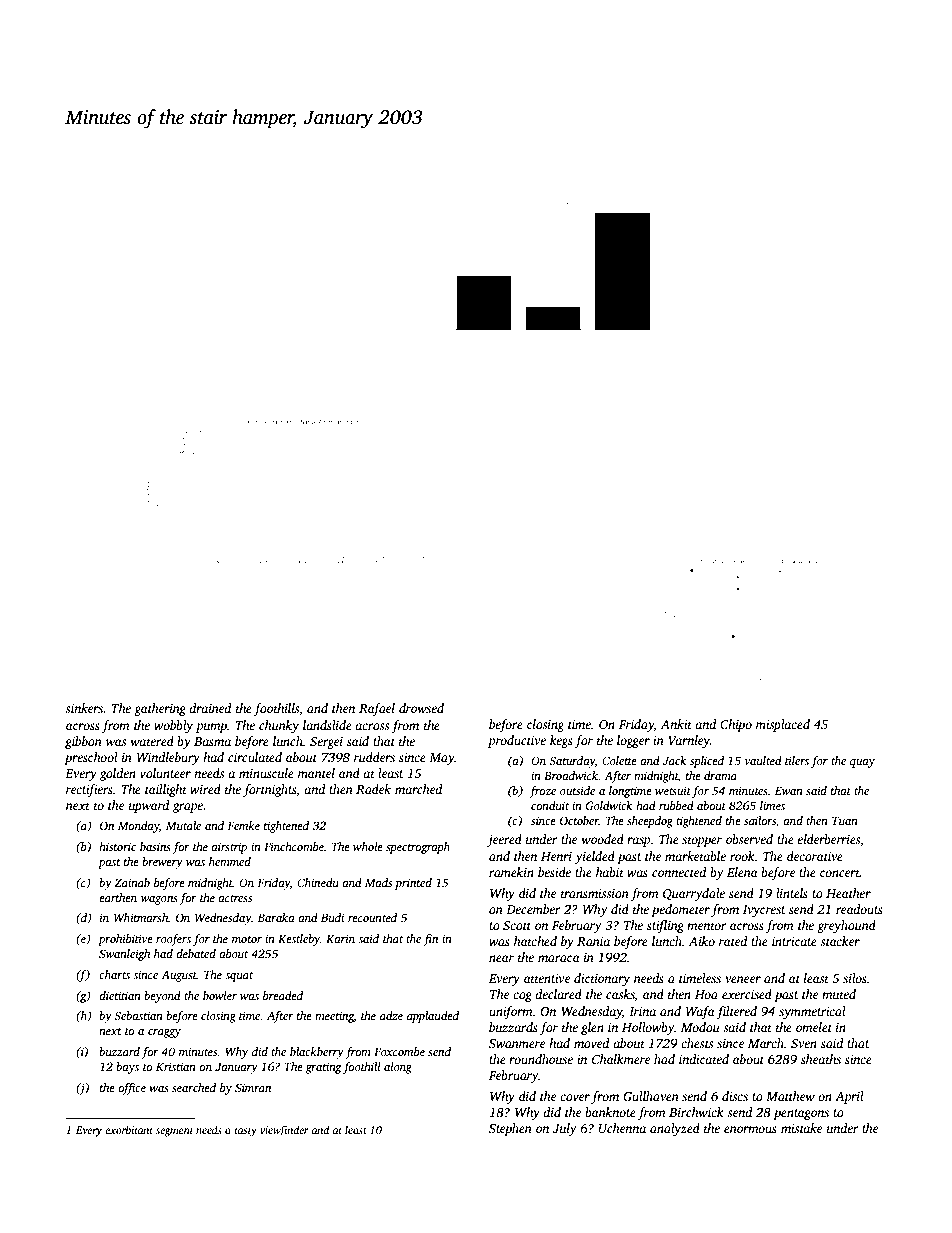 Image resolution: width=952 pixels, height=1233 pixels. What do you see at coordinates (510, 1129) in the page?
I see `Stephen` at bounding box center [510, 1129].
